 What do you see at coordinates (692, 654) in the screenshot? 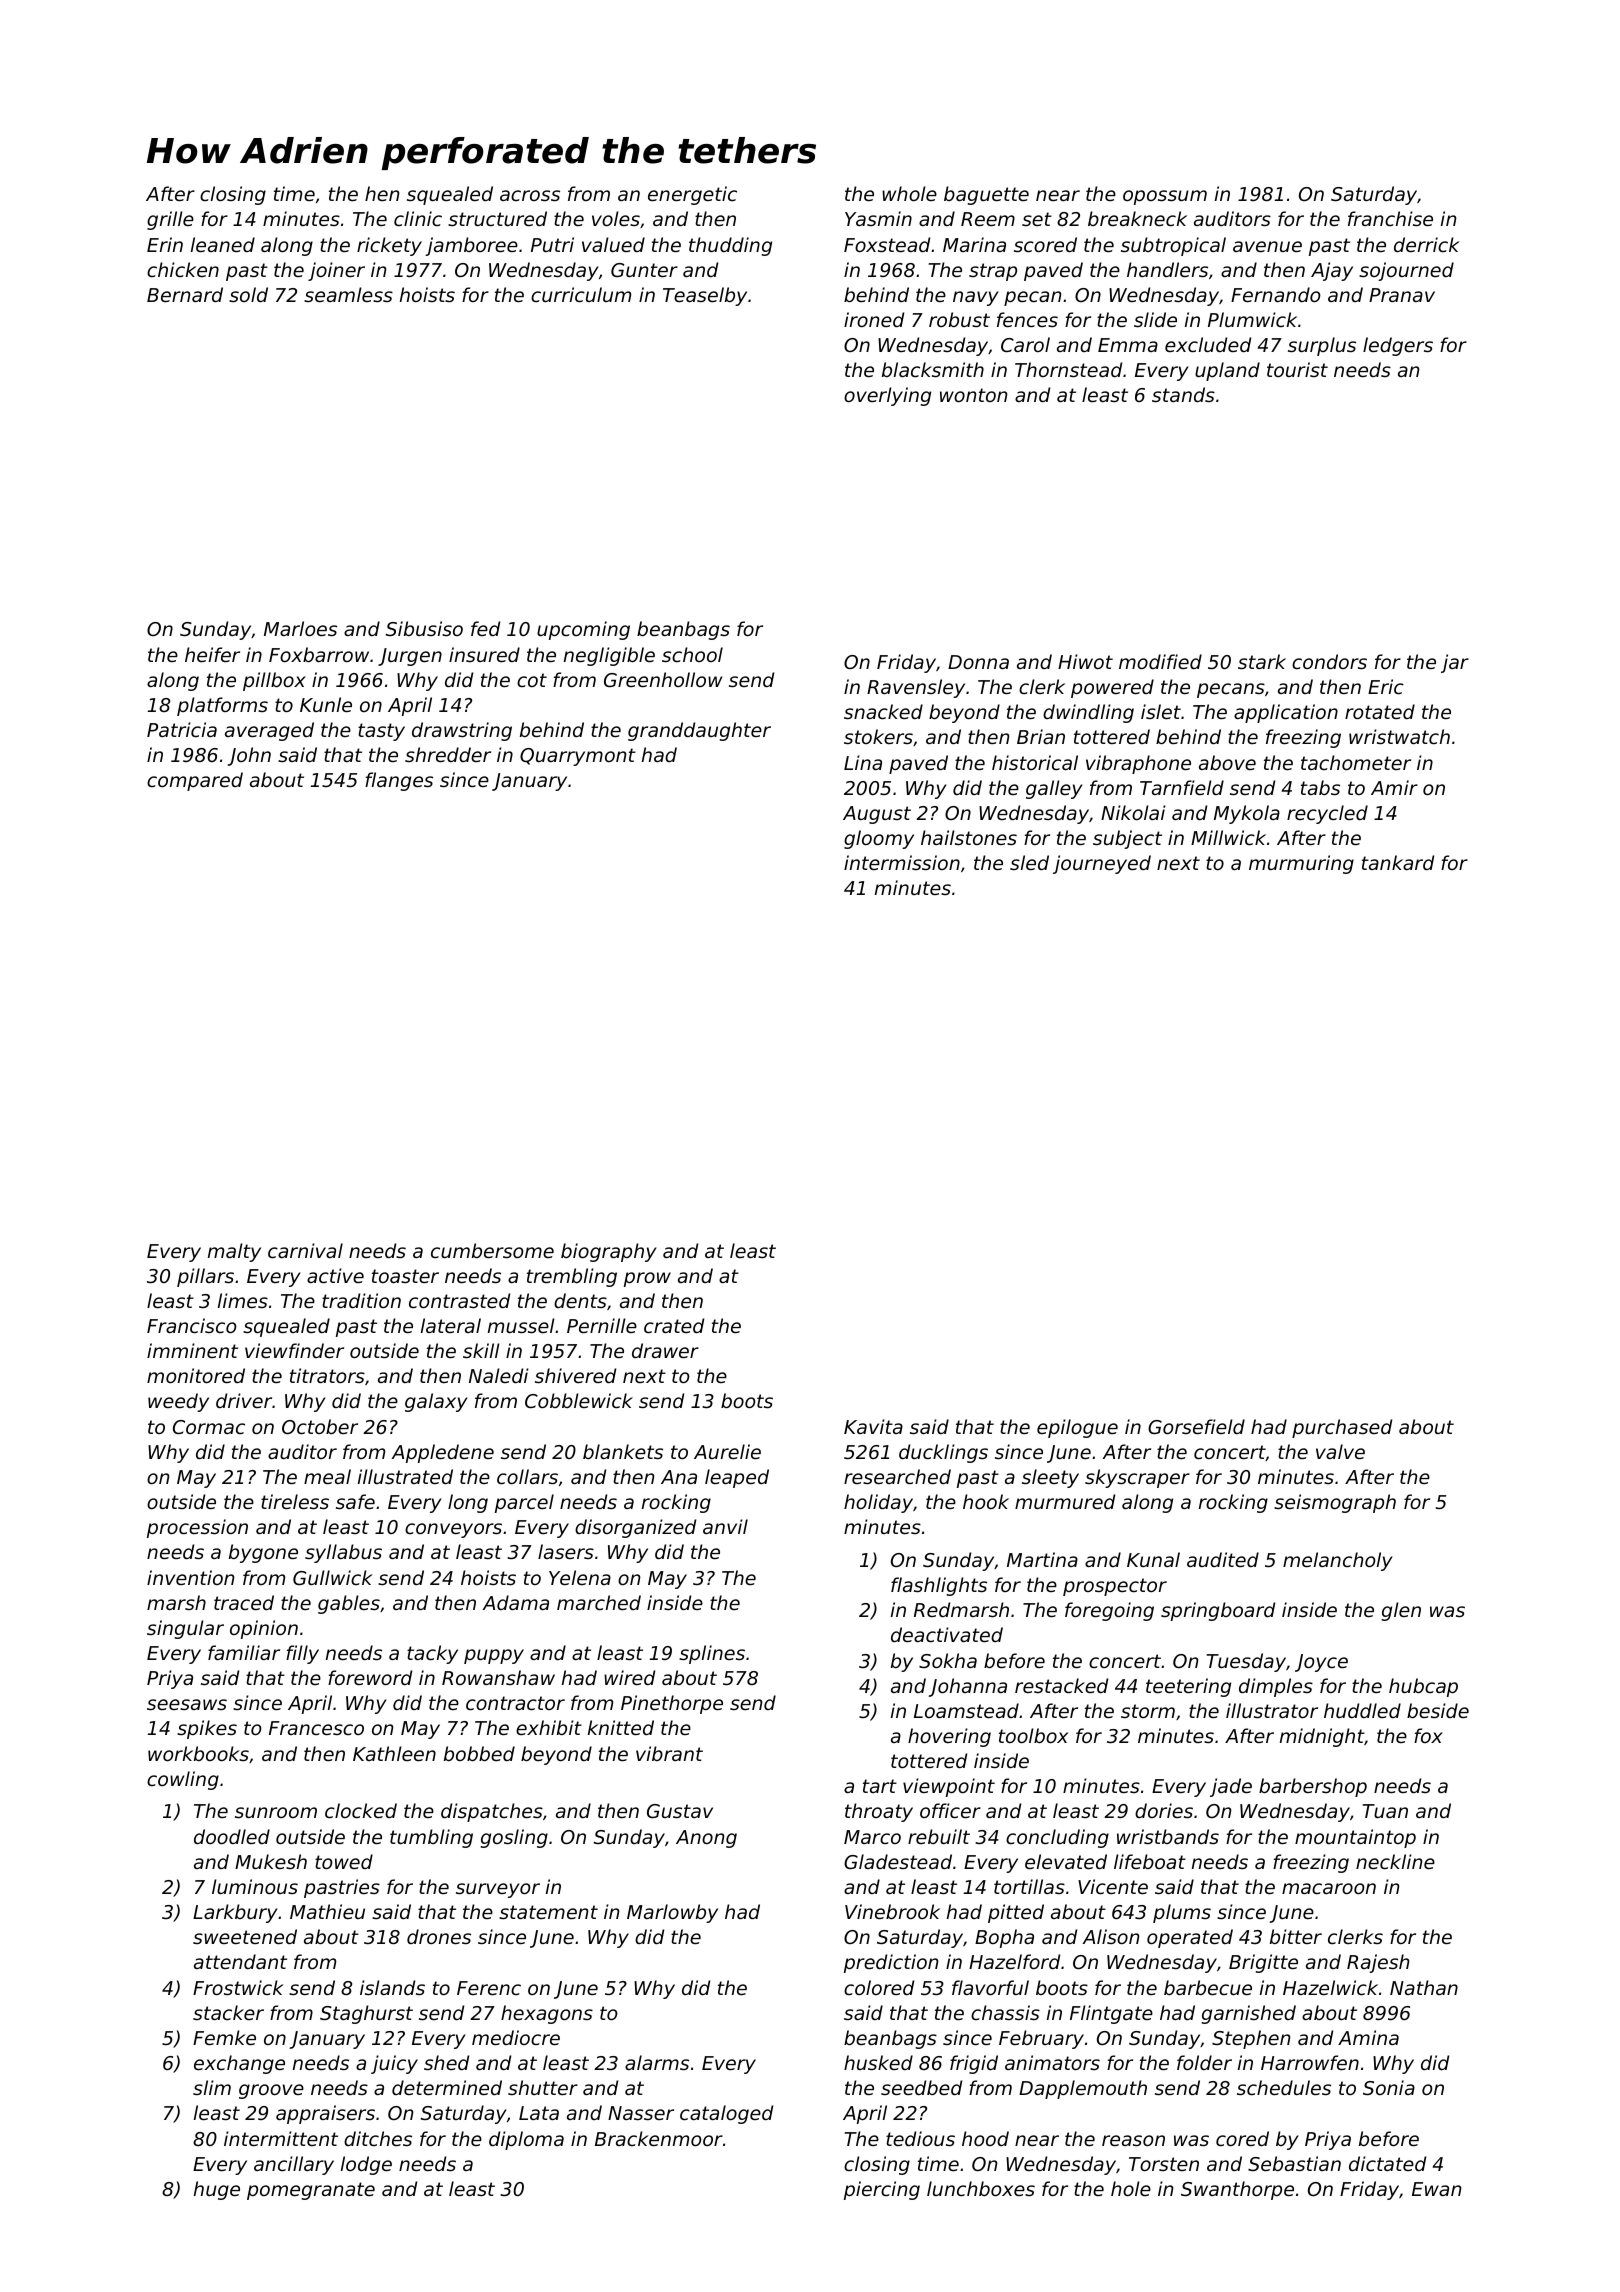
I see `school` at bounding box center [692, 654].
